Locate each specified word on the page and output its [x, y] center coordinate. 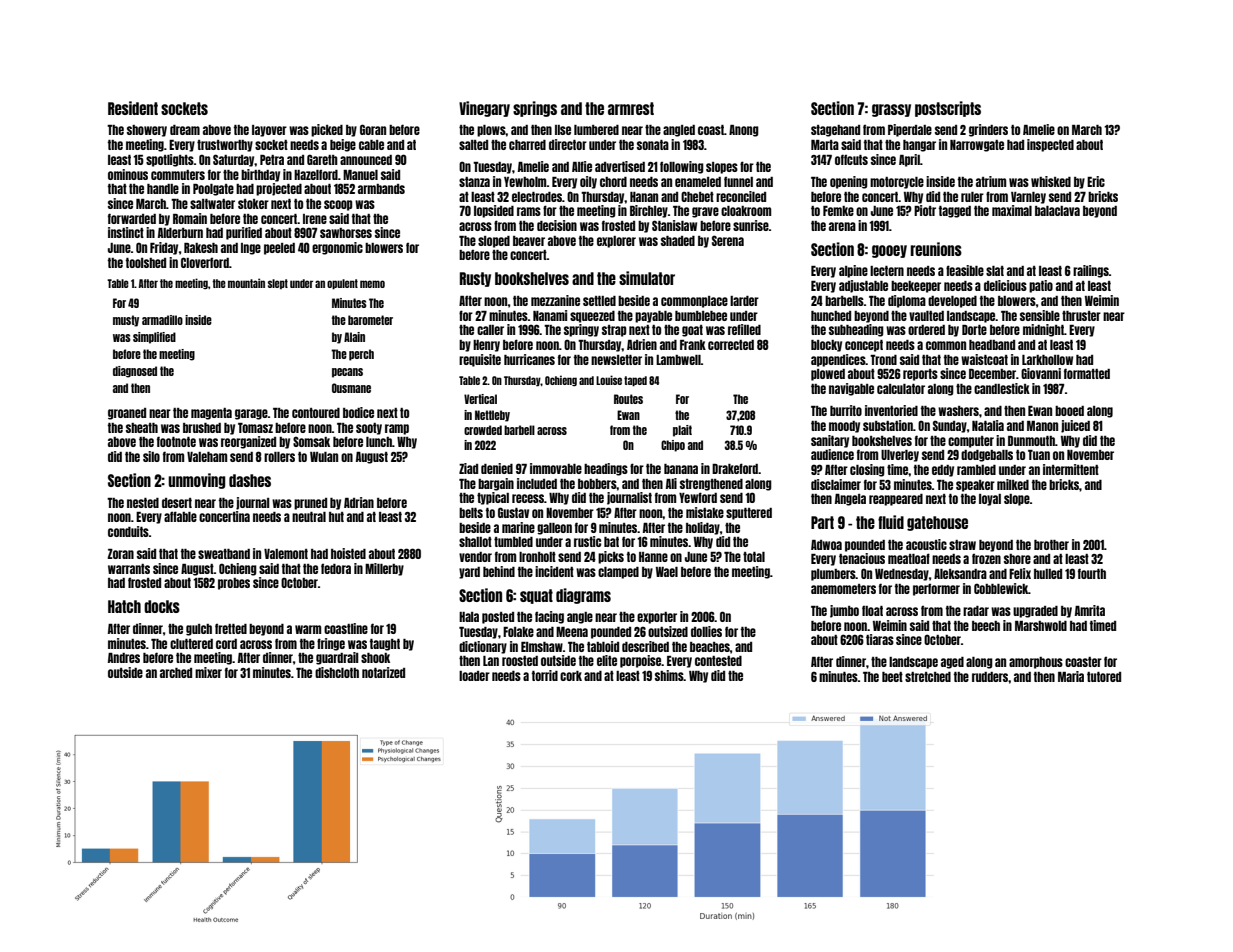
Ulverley [900, 456]
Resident [133, 108]
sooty [369, 429]
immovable [556, 468]
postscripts [948, 109]
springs [535, 109]
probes [234, 584]
